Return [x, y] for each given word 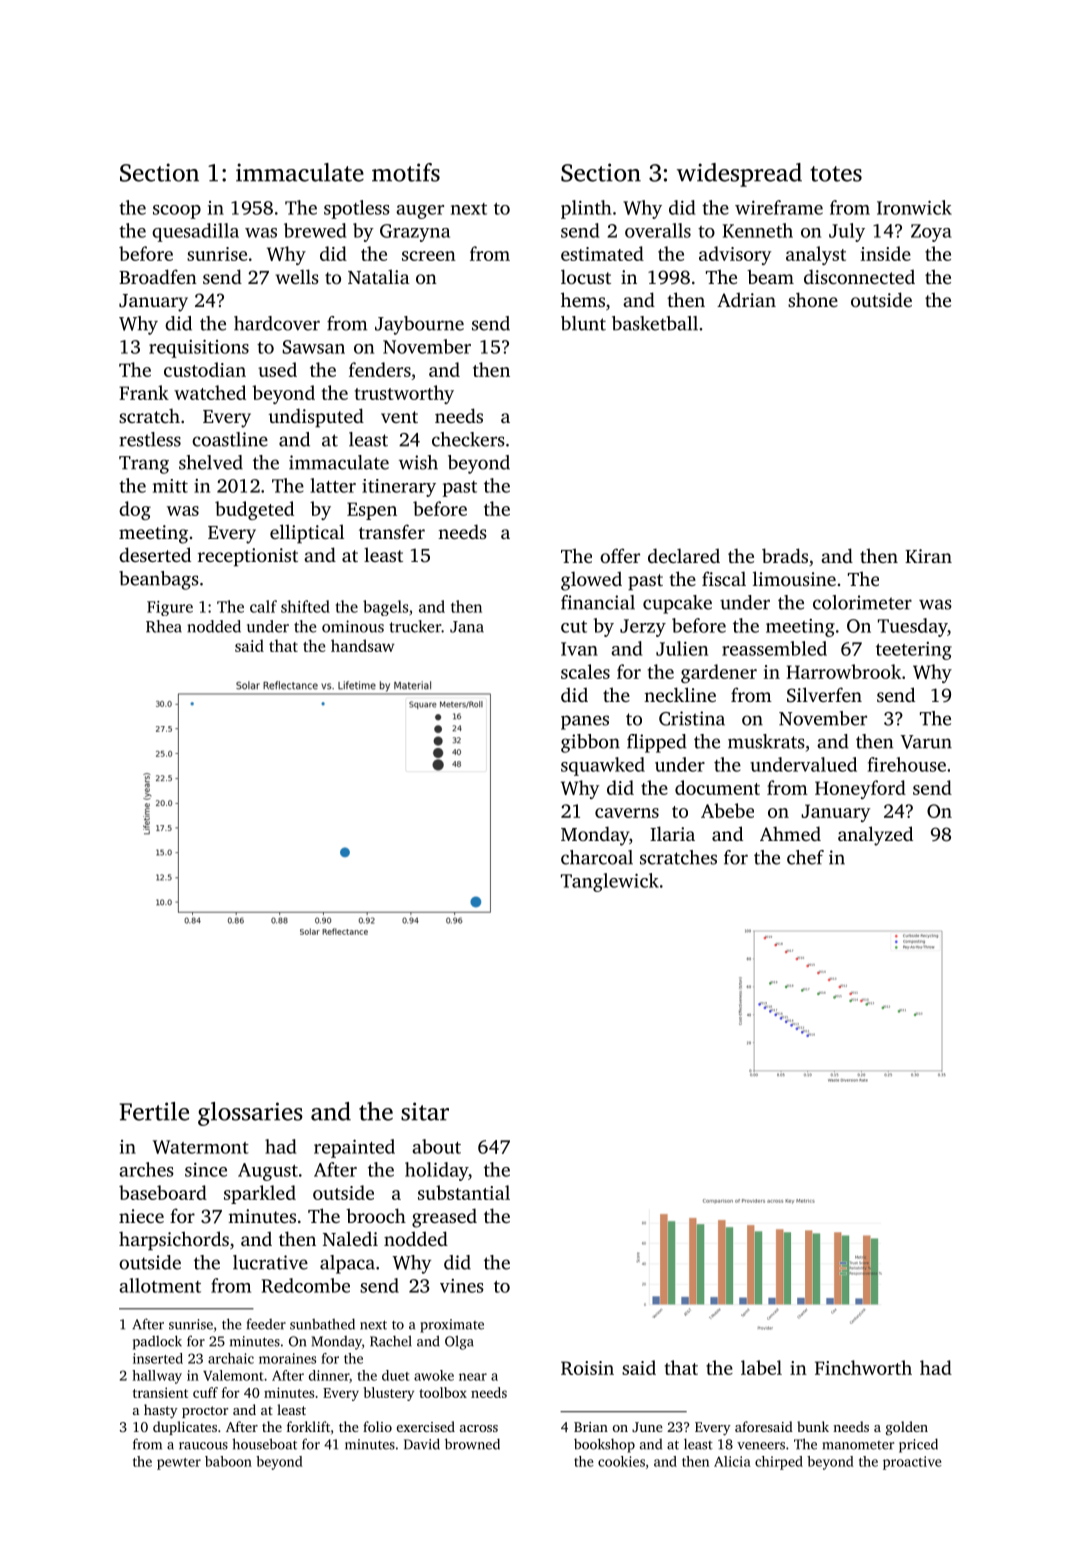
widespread [739, 175]
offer [620, 555]
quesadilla [195, 232]
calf [263, 606]
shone [813, 299]
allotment [160, 1285]
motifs [406, 172]
